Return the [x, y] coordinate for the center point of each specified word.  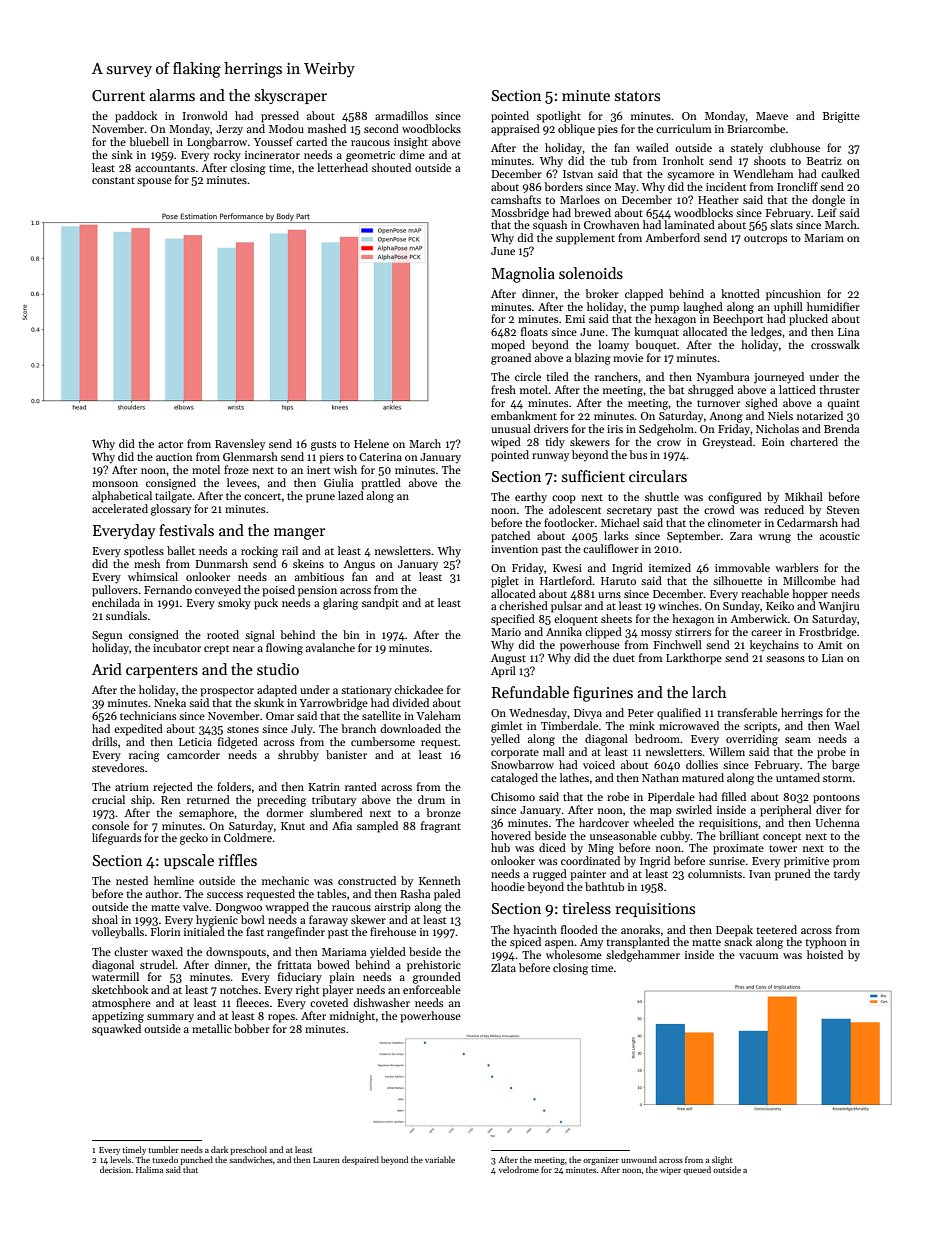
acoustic [840, 536]
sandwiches [251, 1159]
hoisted [825, 954]
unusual [511, 428]
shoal [105, 919]
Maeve [772, 116]
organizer [601, 1161]
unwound [639, 1159]
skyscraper [291, 96]
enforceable [432, 989]
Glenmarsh [250, 456]
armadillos [401, 115]
